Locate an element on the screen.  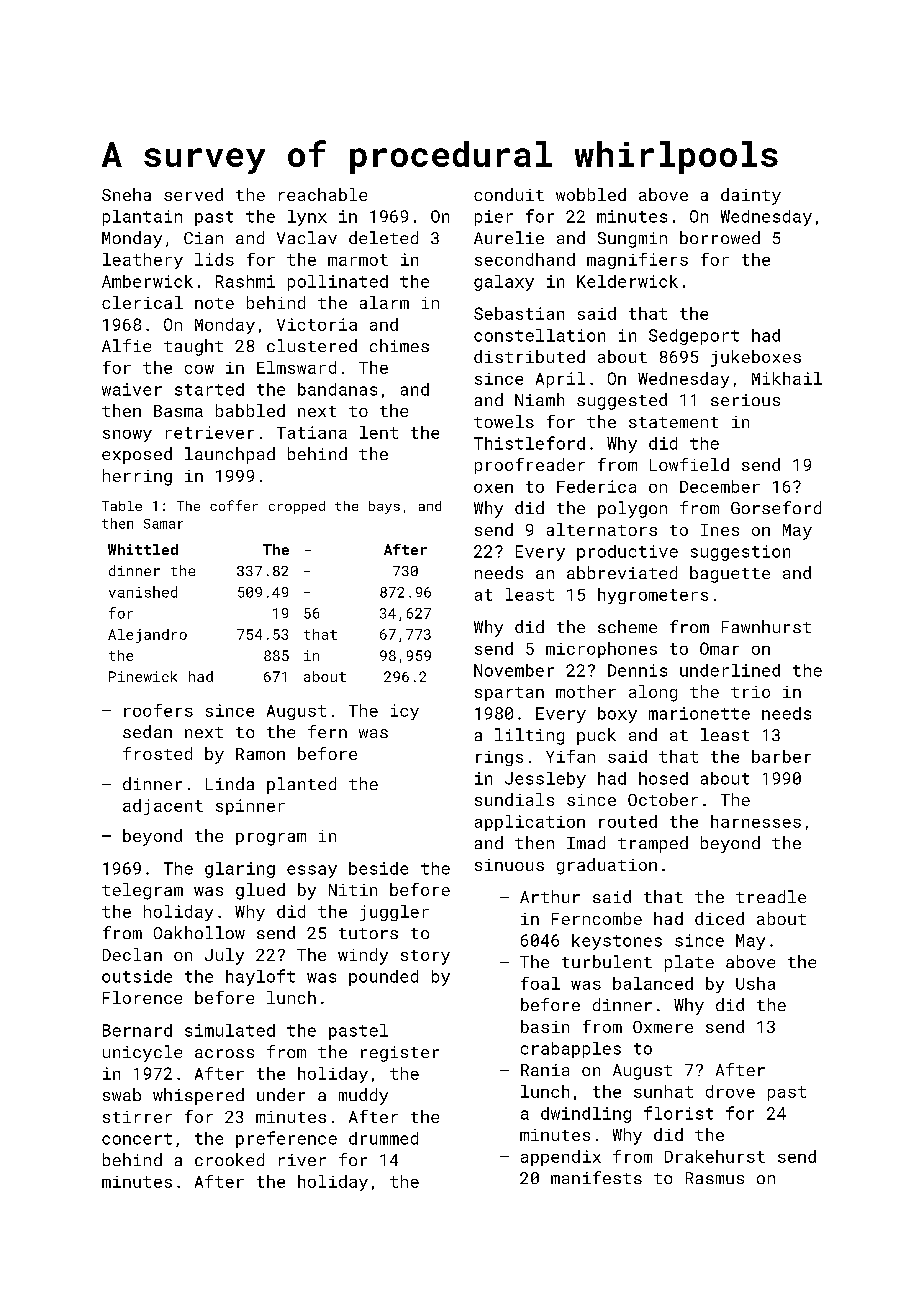
leathery is located at coordinates (143, 261).
